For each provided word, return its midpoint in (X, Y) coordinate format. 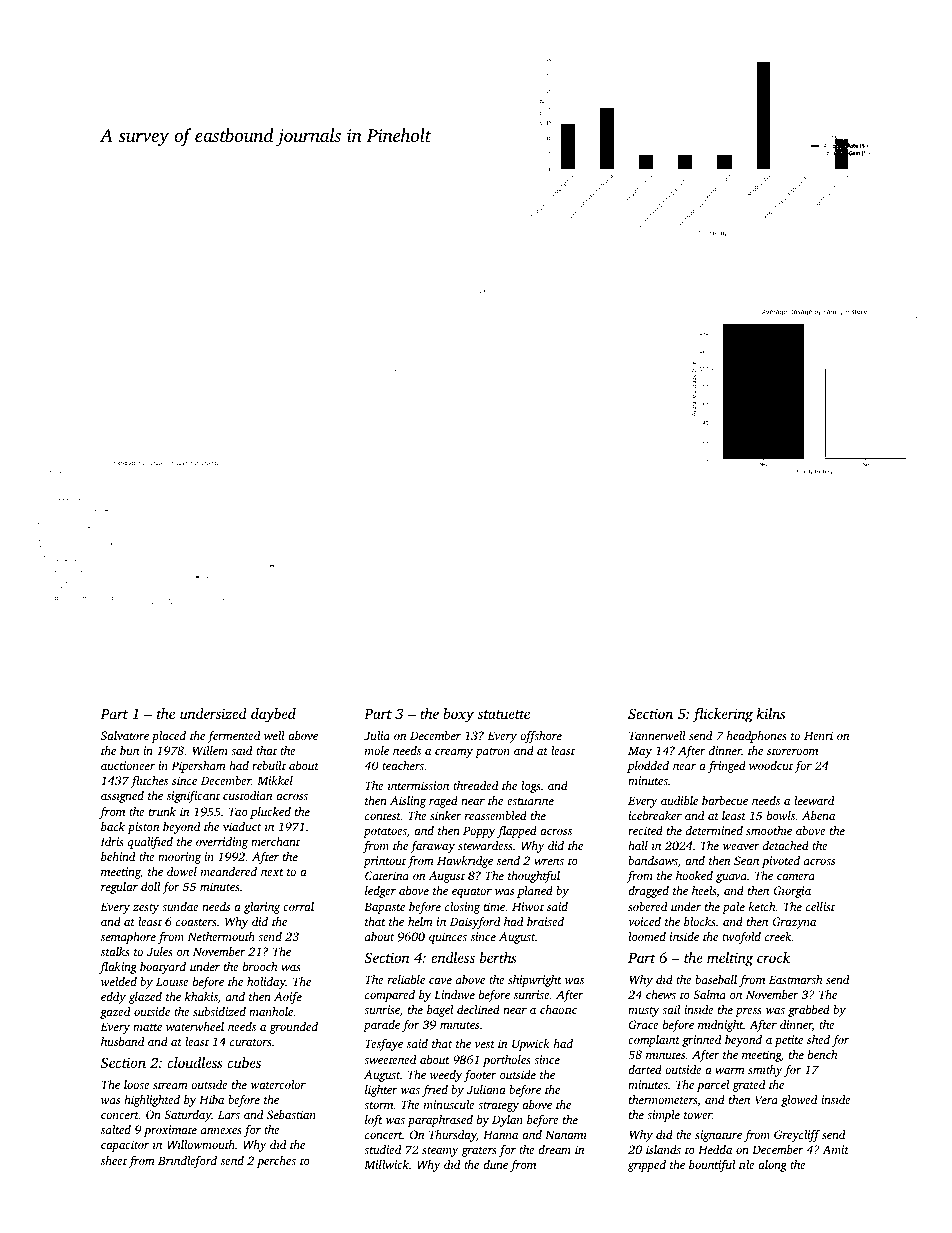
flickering (722, 715)
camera (796, 877)
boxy (458, 715)
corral (298, 906)
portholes (507, 1061)
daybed (273, 715)
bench (822, 1054)
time (494, 906)
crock (774, 957)
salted (116, 1129)
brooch (260, 966)
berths (498, 957)
